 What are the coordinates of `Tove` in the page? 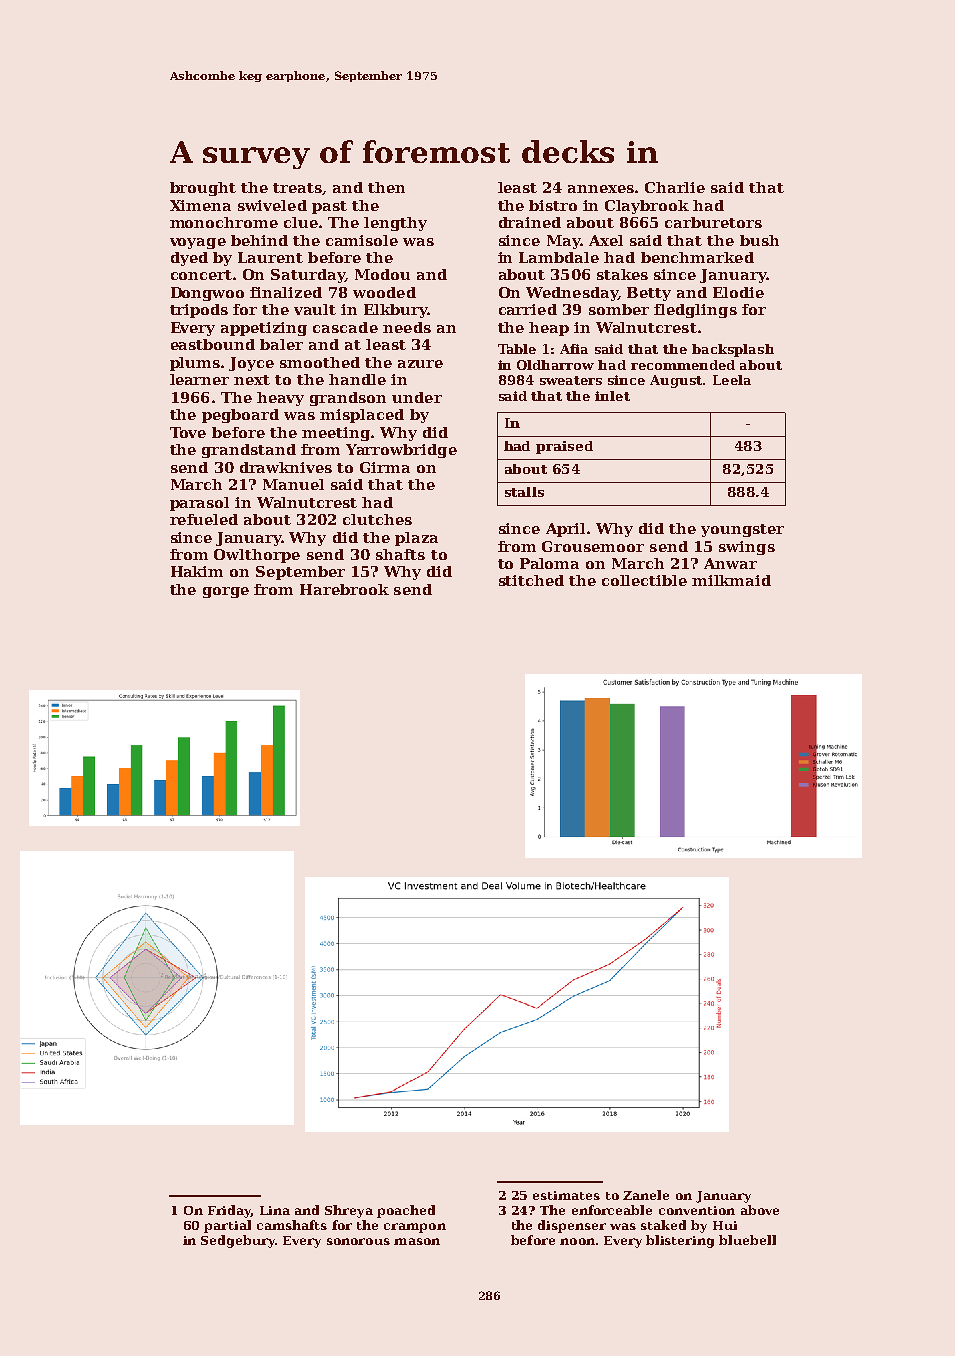 It's located at (188, 432).
